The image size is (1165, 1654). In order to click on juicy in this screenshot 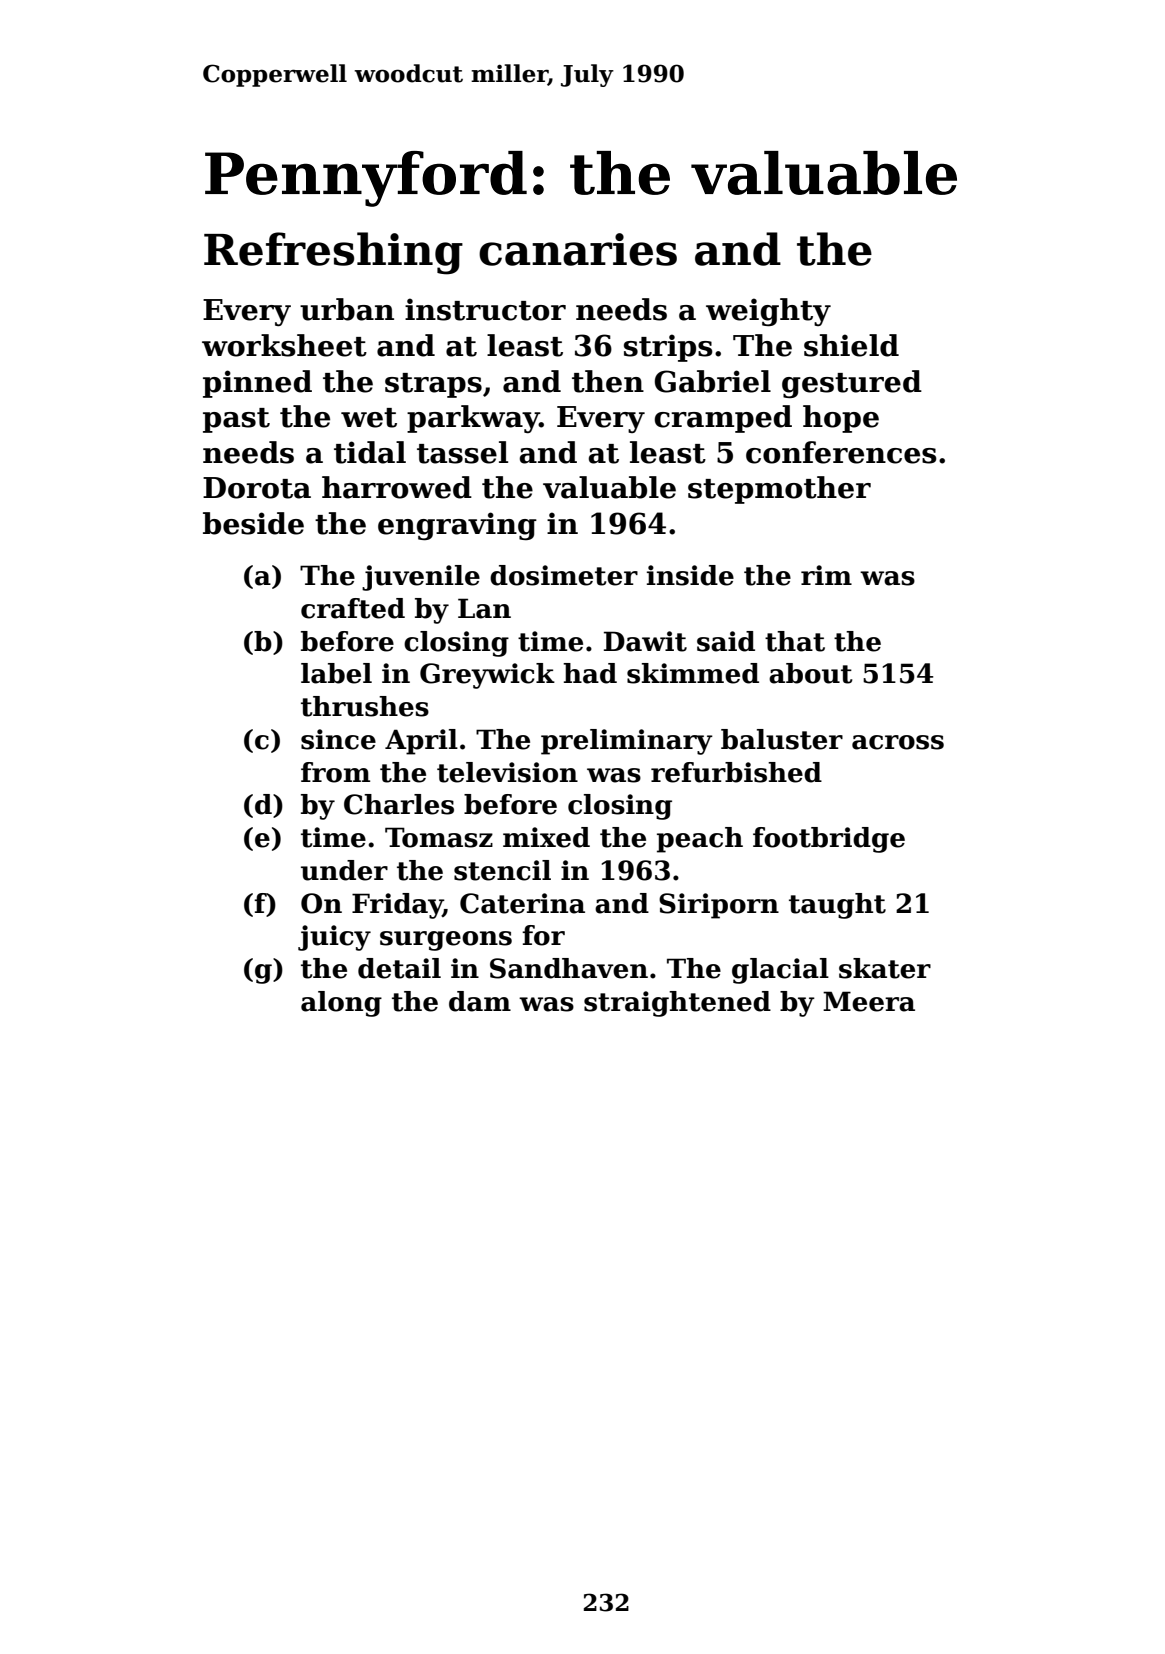, I will do `click(334, 938)`.
